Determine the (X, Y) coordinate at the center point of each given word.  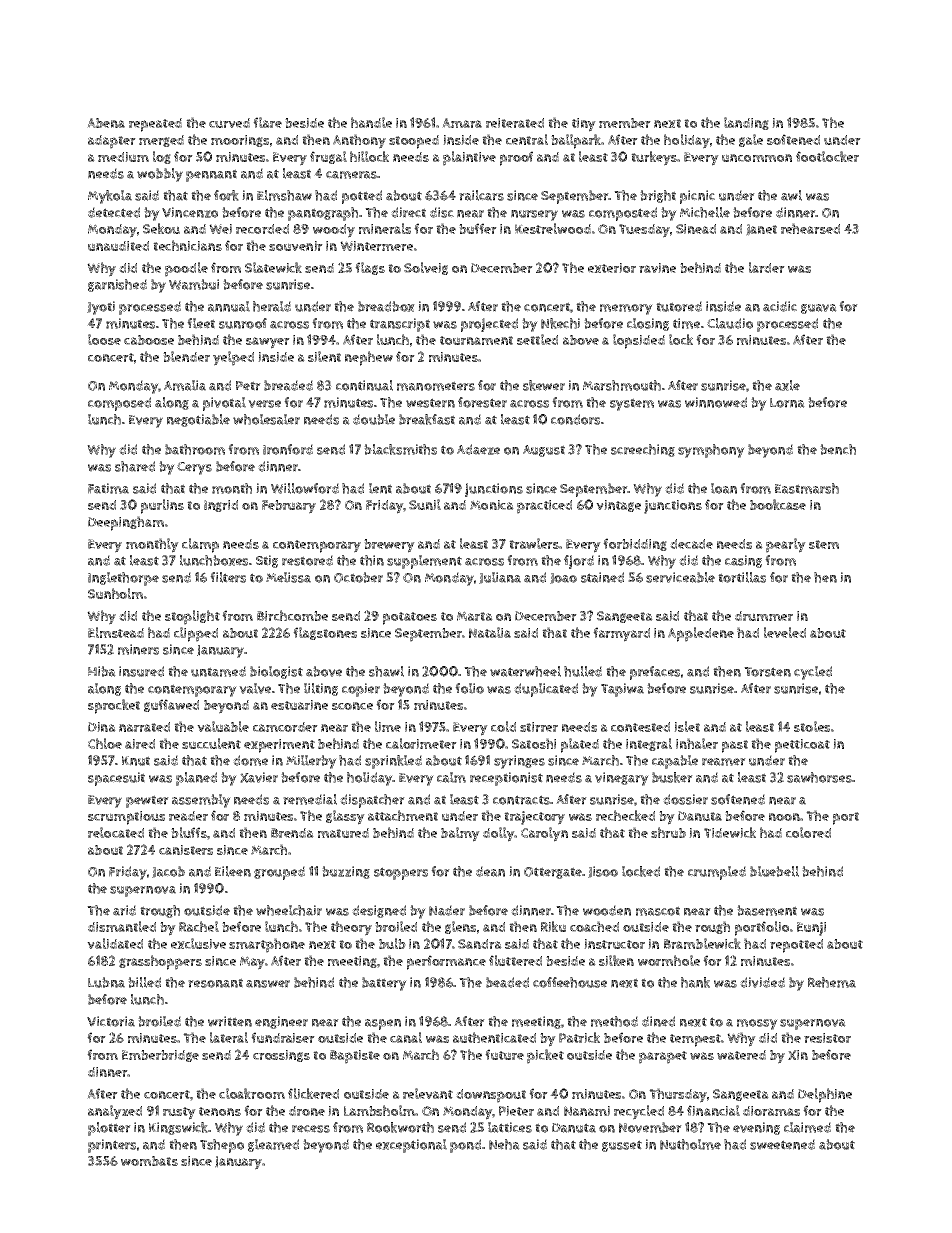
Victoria (111, 1021)
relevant (428, 1093)
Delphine (825, 1095)
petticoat (802, 746)
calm (451, 777)
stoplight (192, 617)
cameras (351, 175)
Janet (761, 230)
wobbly (160, 175)
